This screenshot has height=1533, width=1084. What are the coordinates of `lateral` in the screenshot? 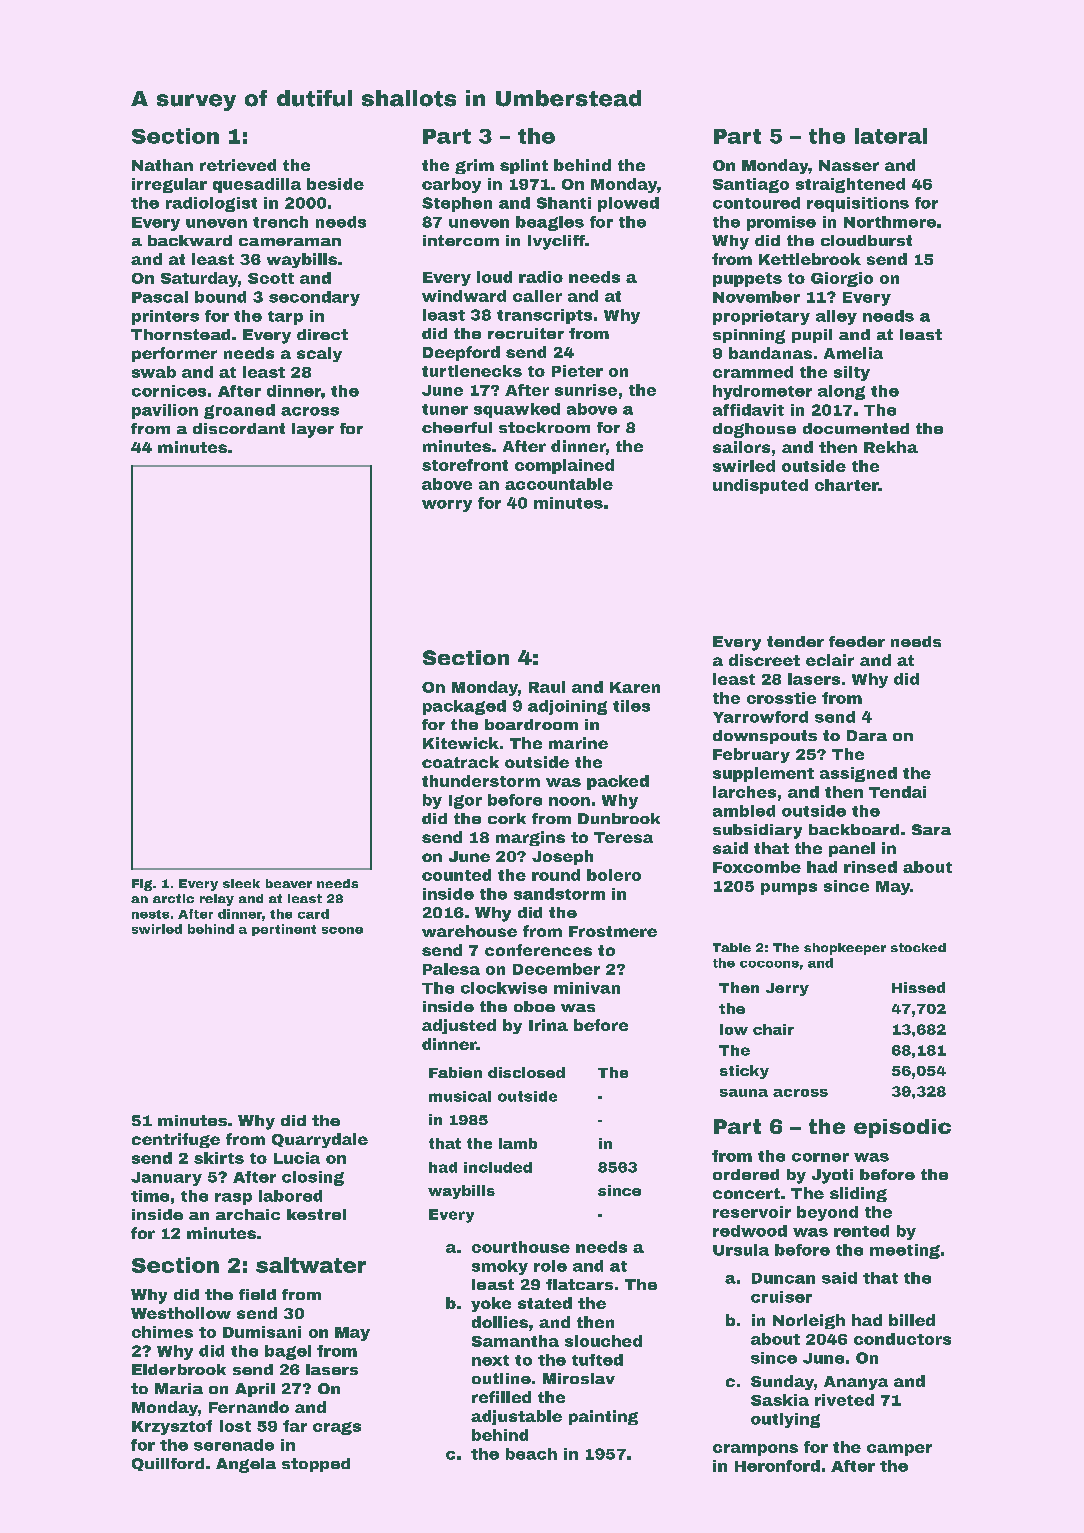 It's located at (891, 136).
